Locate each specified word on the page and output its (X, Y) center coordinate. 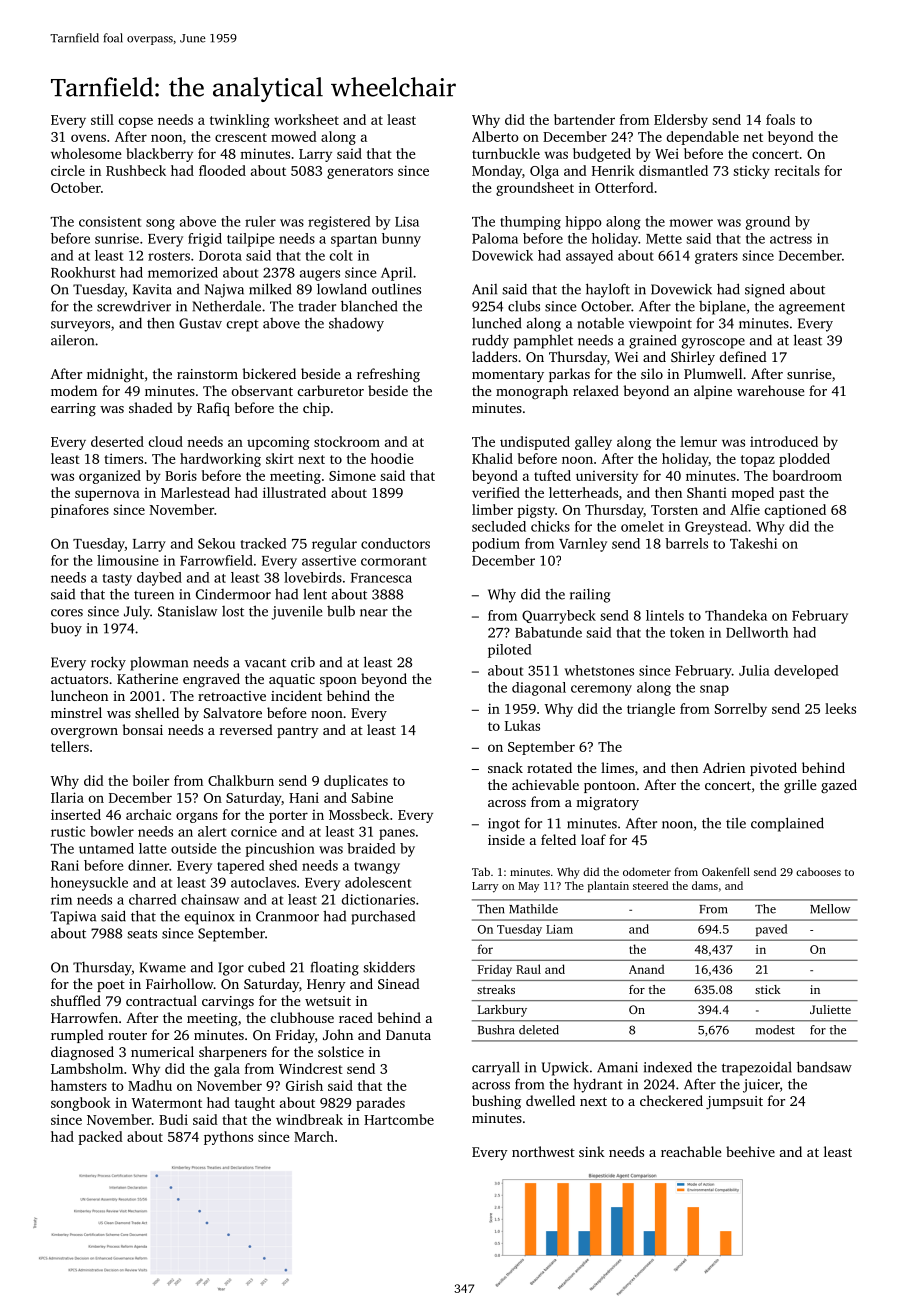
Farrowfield (216, 560)
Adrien (724, 767)
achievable (545, 784)
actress (791, 239)
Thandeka (736, 615)
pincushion (280, 850)
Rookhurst (83, 272)
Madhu (150, 1085)
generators (360, 173)
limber (492, 509)
